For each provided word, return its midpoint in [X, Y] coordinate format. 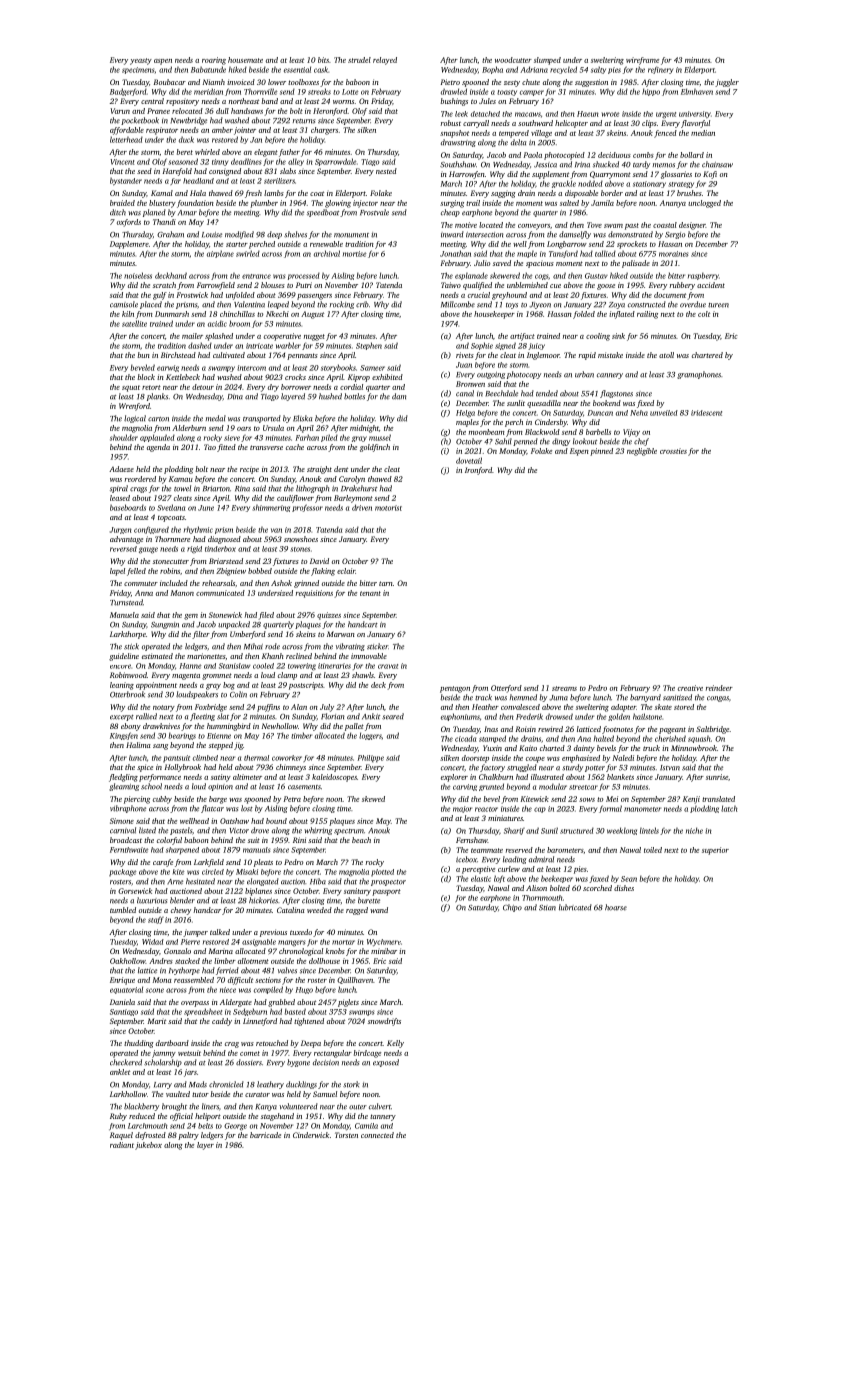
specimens [138, 70]
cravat [388, 666]
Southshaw [458, 164]
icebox [466, 859]
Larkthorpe [128, 635]
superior [715, 851]
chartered [707, 355]
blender [182, 900]
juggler [727, 83]
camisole [124, 304]
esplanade [471, 276]
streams [564, 688]
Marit [157, 1021]
